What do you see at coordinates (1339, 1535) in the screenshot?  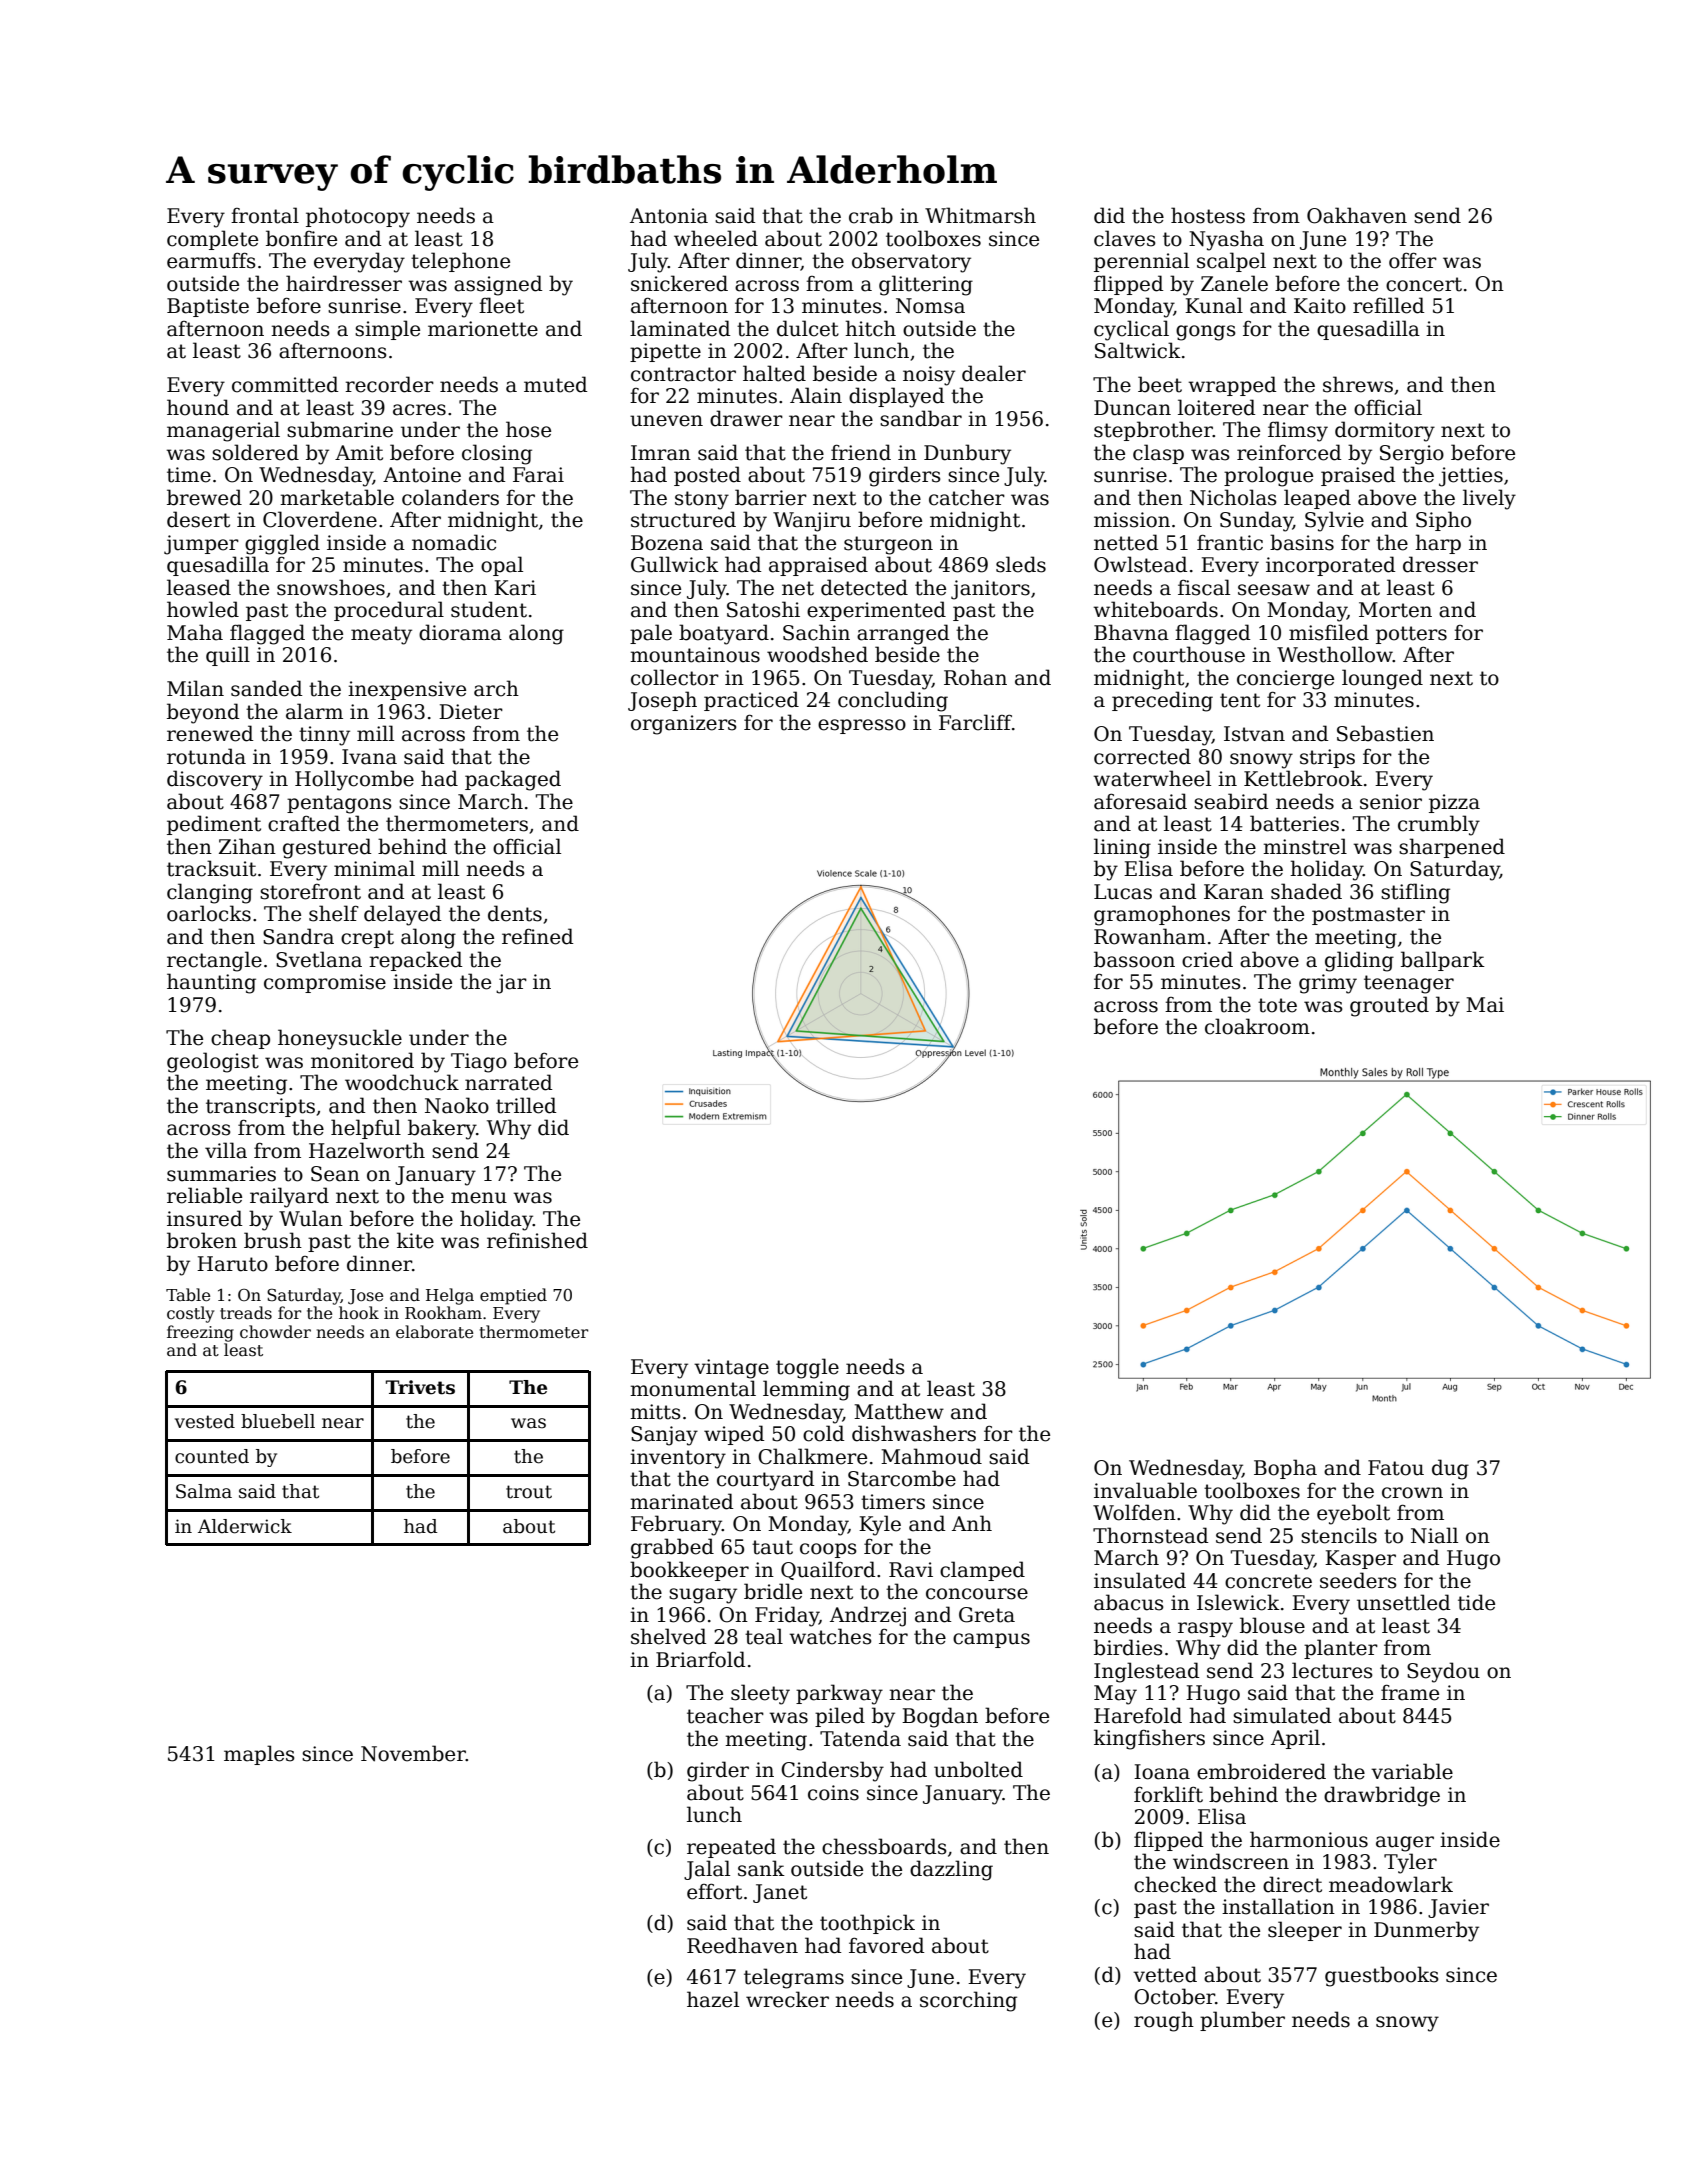 I see `stencils` at bounding box center [1339, 1535].
